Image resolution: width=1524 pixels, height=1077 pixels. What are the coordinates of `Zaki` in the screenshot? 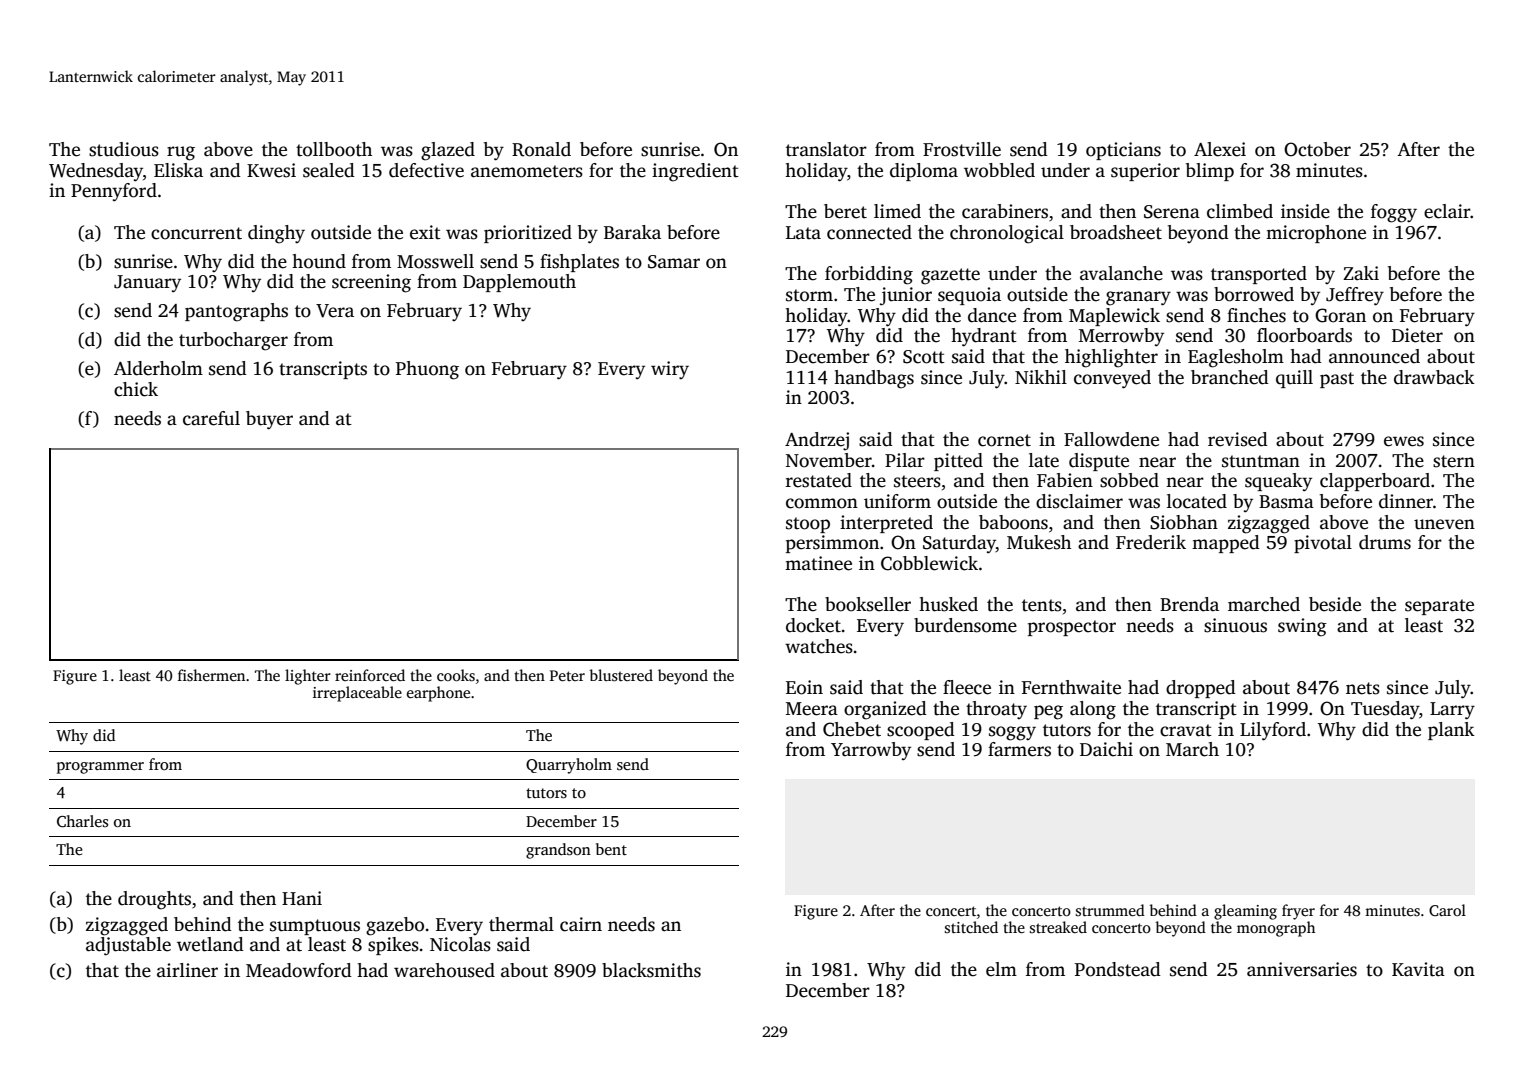 It's located at (1361, 273).
